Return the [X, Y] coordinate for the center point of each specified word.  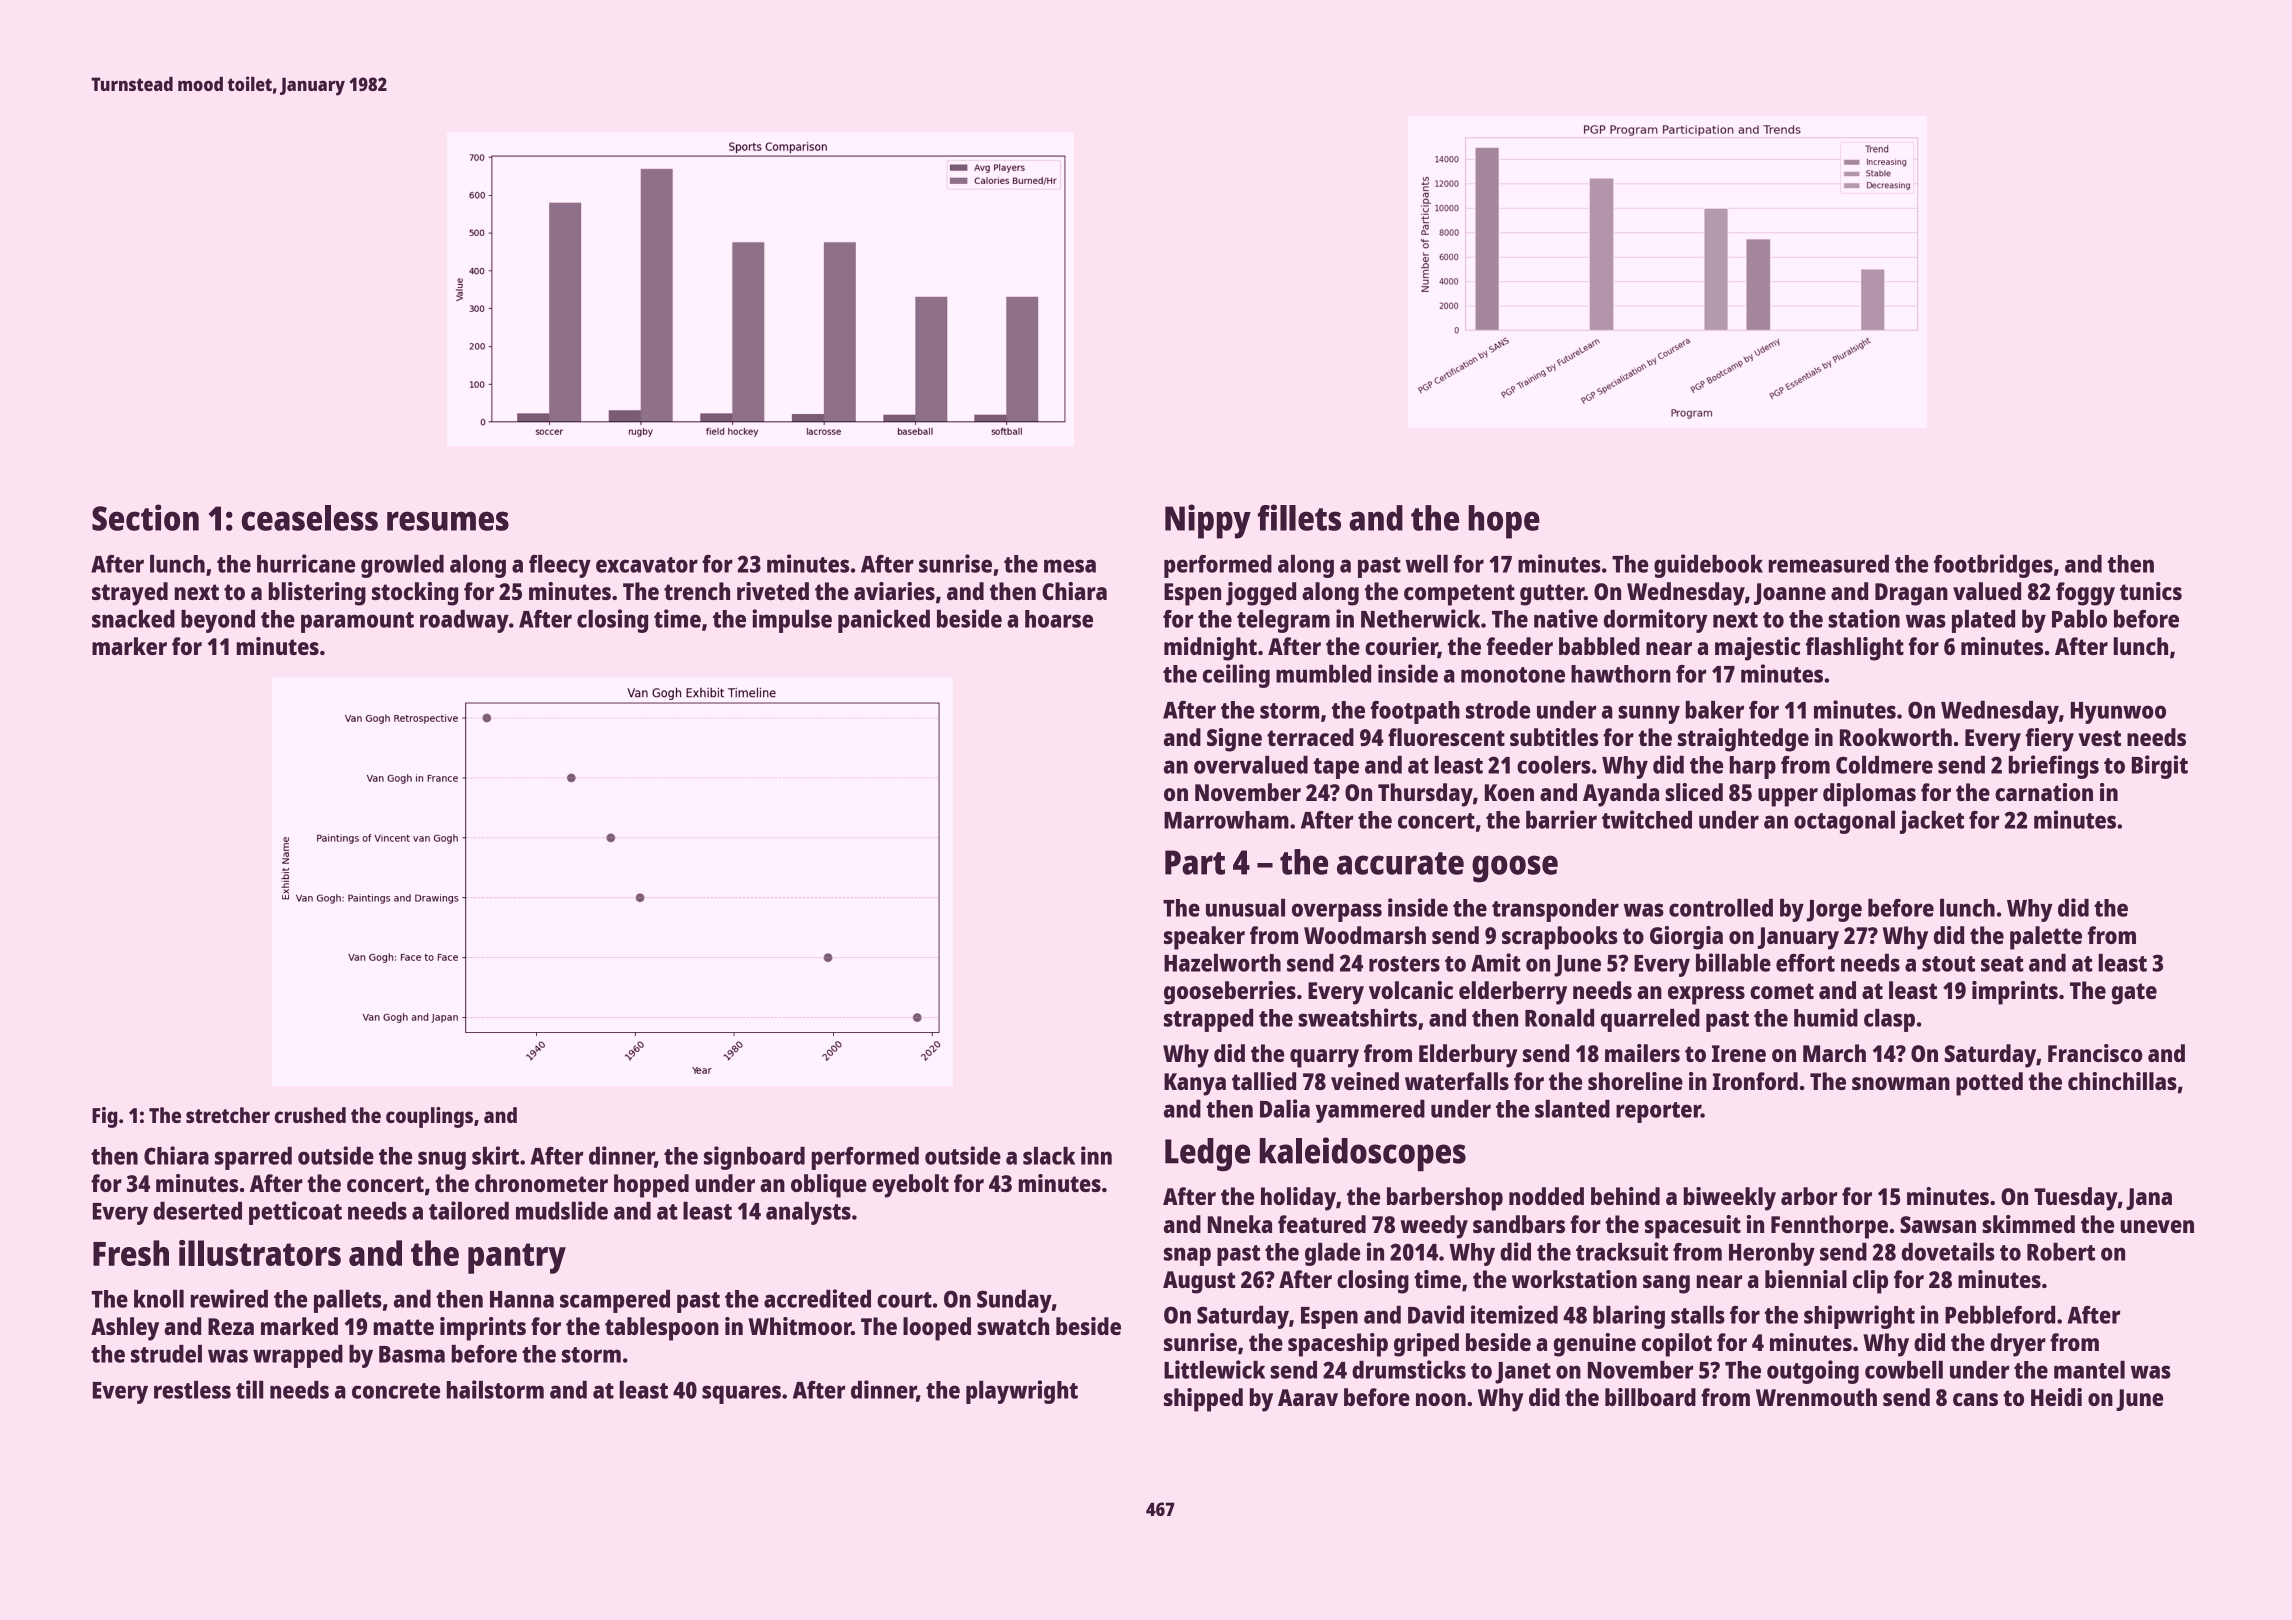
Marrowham [1226, 820]
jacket [1932, 822]
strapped [1208, 1020]
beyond [218, 621]
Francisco [2095, 1053]
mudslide [562, 1210]
